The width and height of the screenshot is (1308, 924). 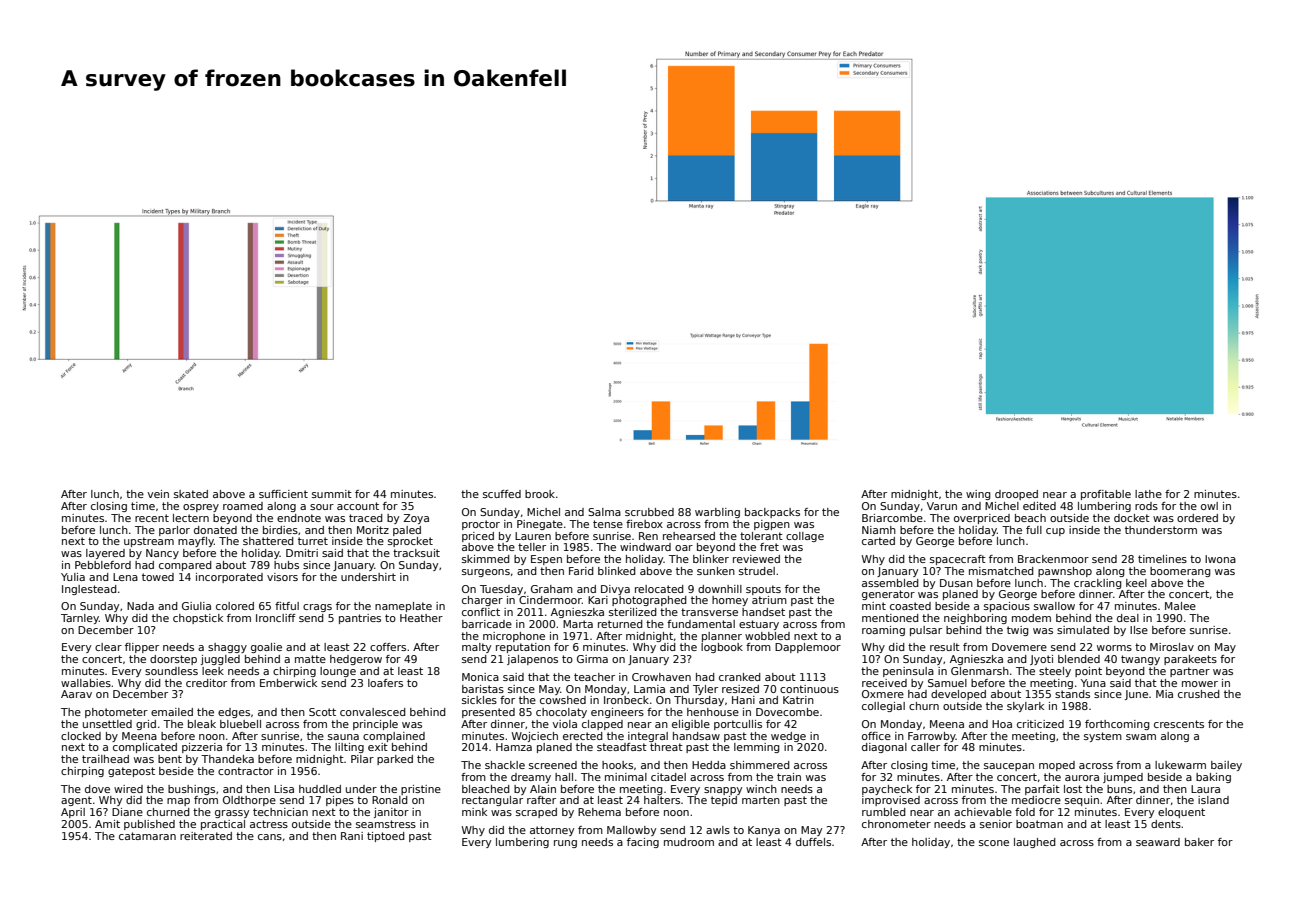 I want to click on pizzeria, so click(x=202, y=748).
